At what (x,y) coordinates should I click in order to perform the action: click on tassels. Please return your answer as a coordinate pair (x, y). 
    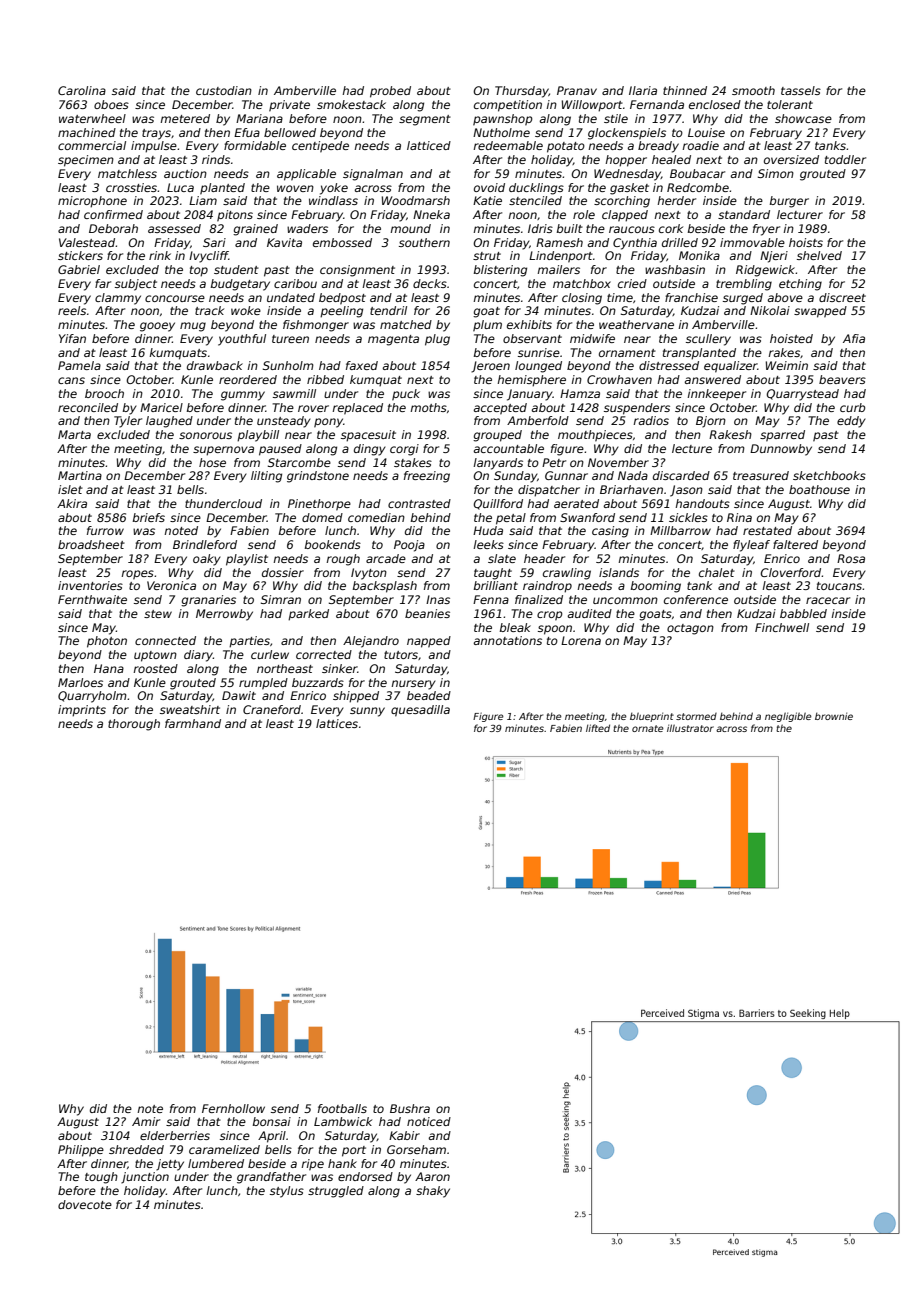
    Looking at the image, I should click on (801, 90).
